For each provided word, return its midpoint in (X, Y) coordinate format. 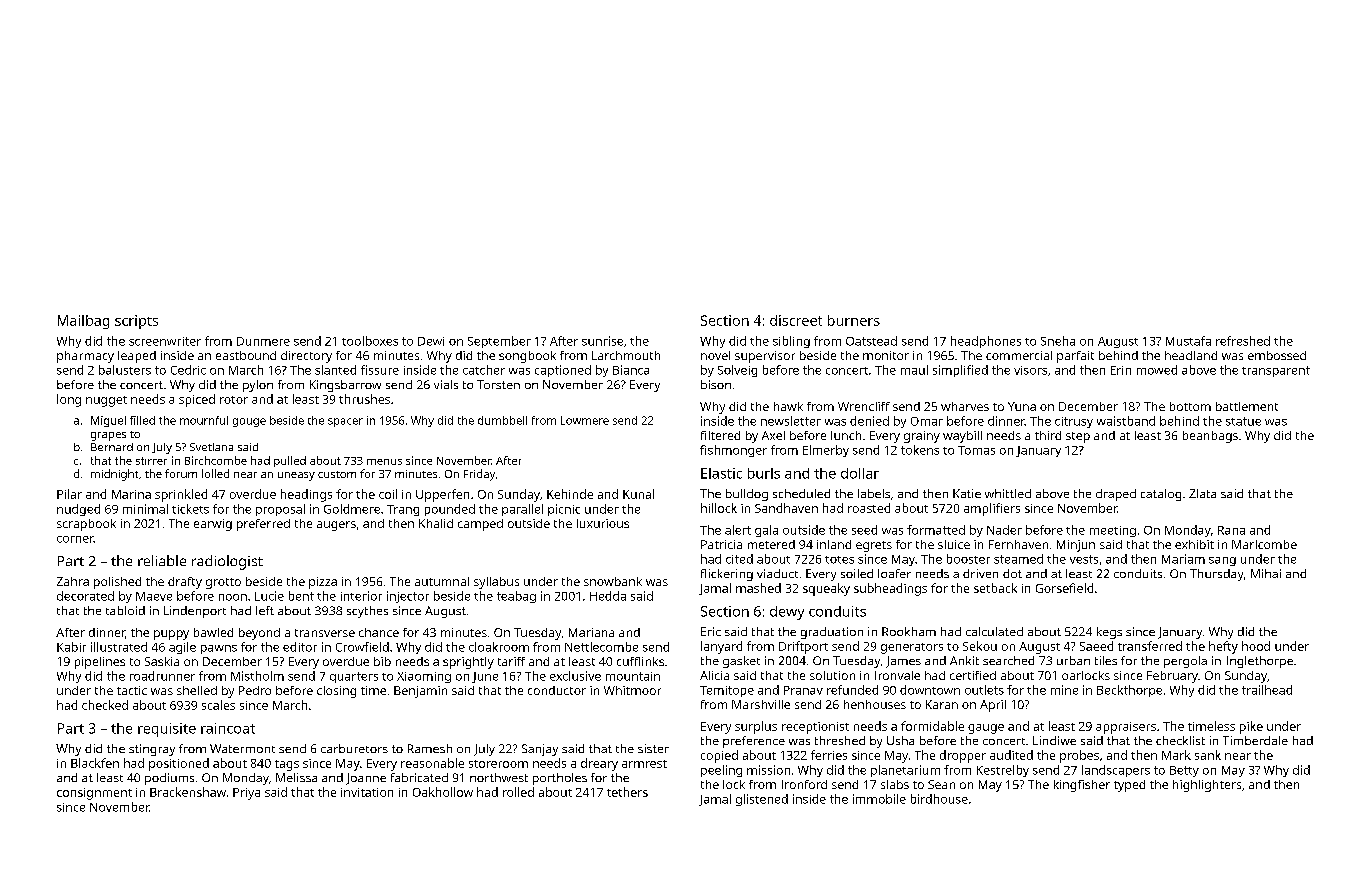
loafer (894, 573)
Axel (773, 435)
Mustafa (1188, 341)
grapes (108, 436)
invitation (367, 792)
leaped (137, 357)
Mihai (1266, 573)
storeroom (498, 764)
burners (854, 320)
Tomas (976, 450)
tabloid (125, 610)
